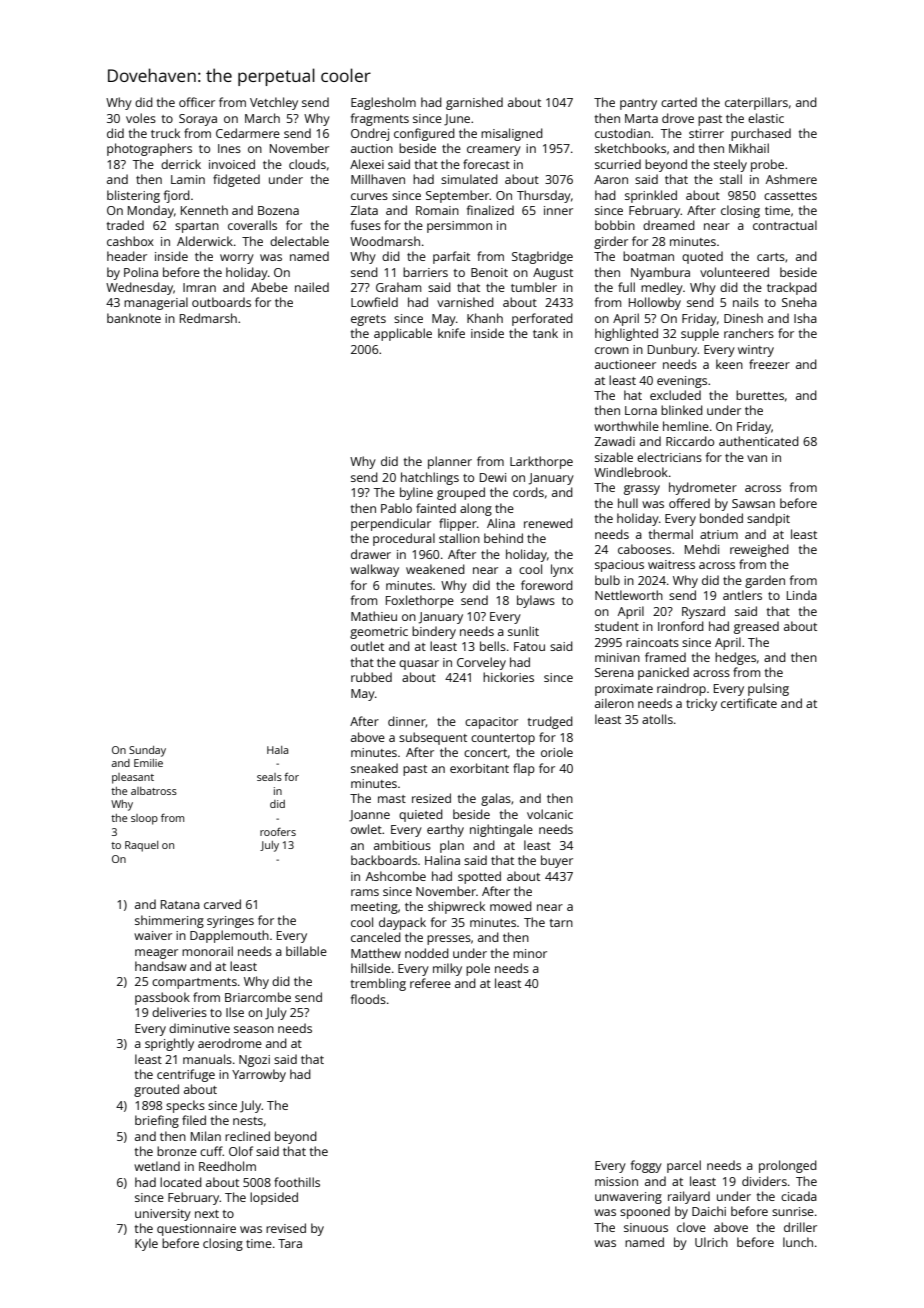 The height and width of the screenshot is (1308, 924). I want to click on pleasant, so click(133, 778).
